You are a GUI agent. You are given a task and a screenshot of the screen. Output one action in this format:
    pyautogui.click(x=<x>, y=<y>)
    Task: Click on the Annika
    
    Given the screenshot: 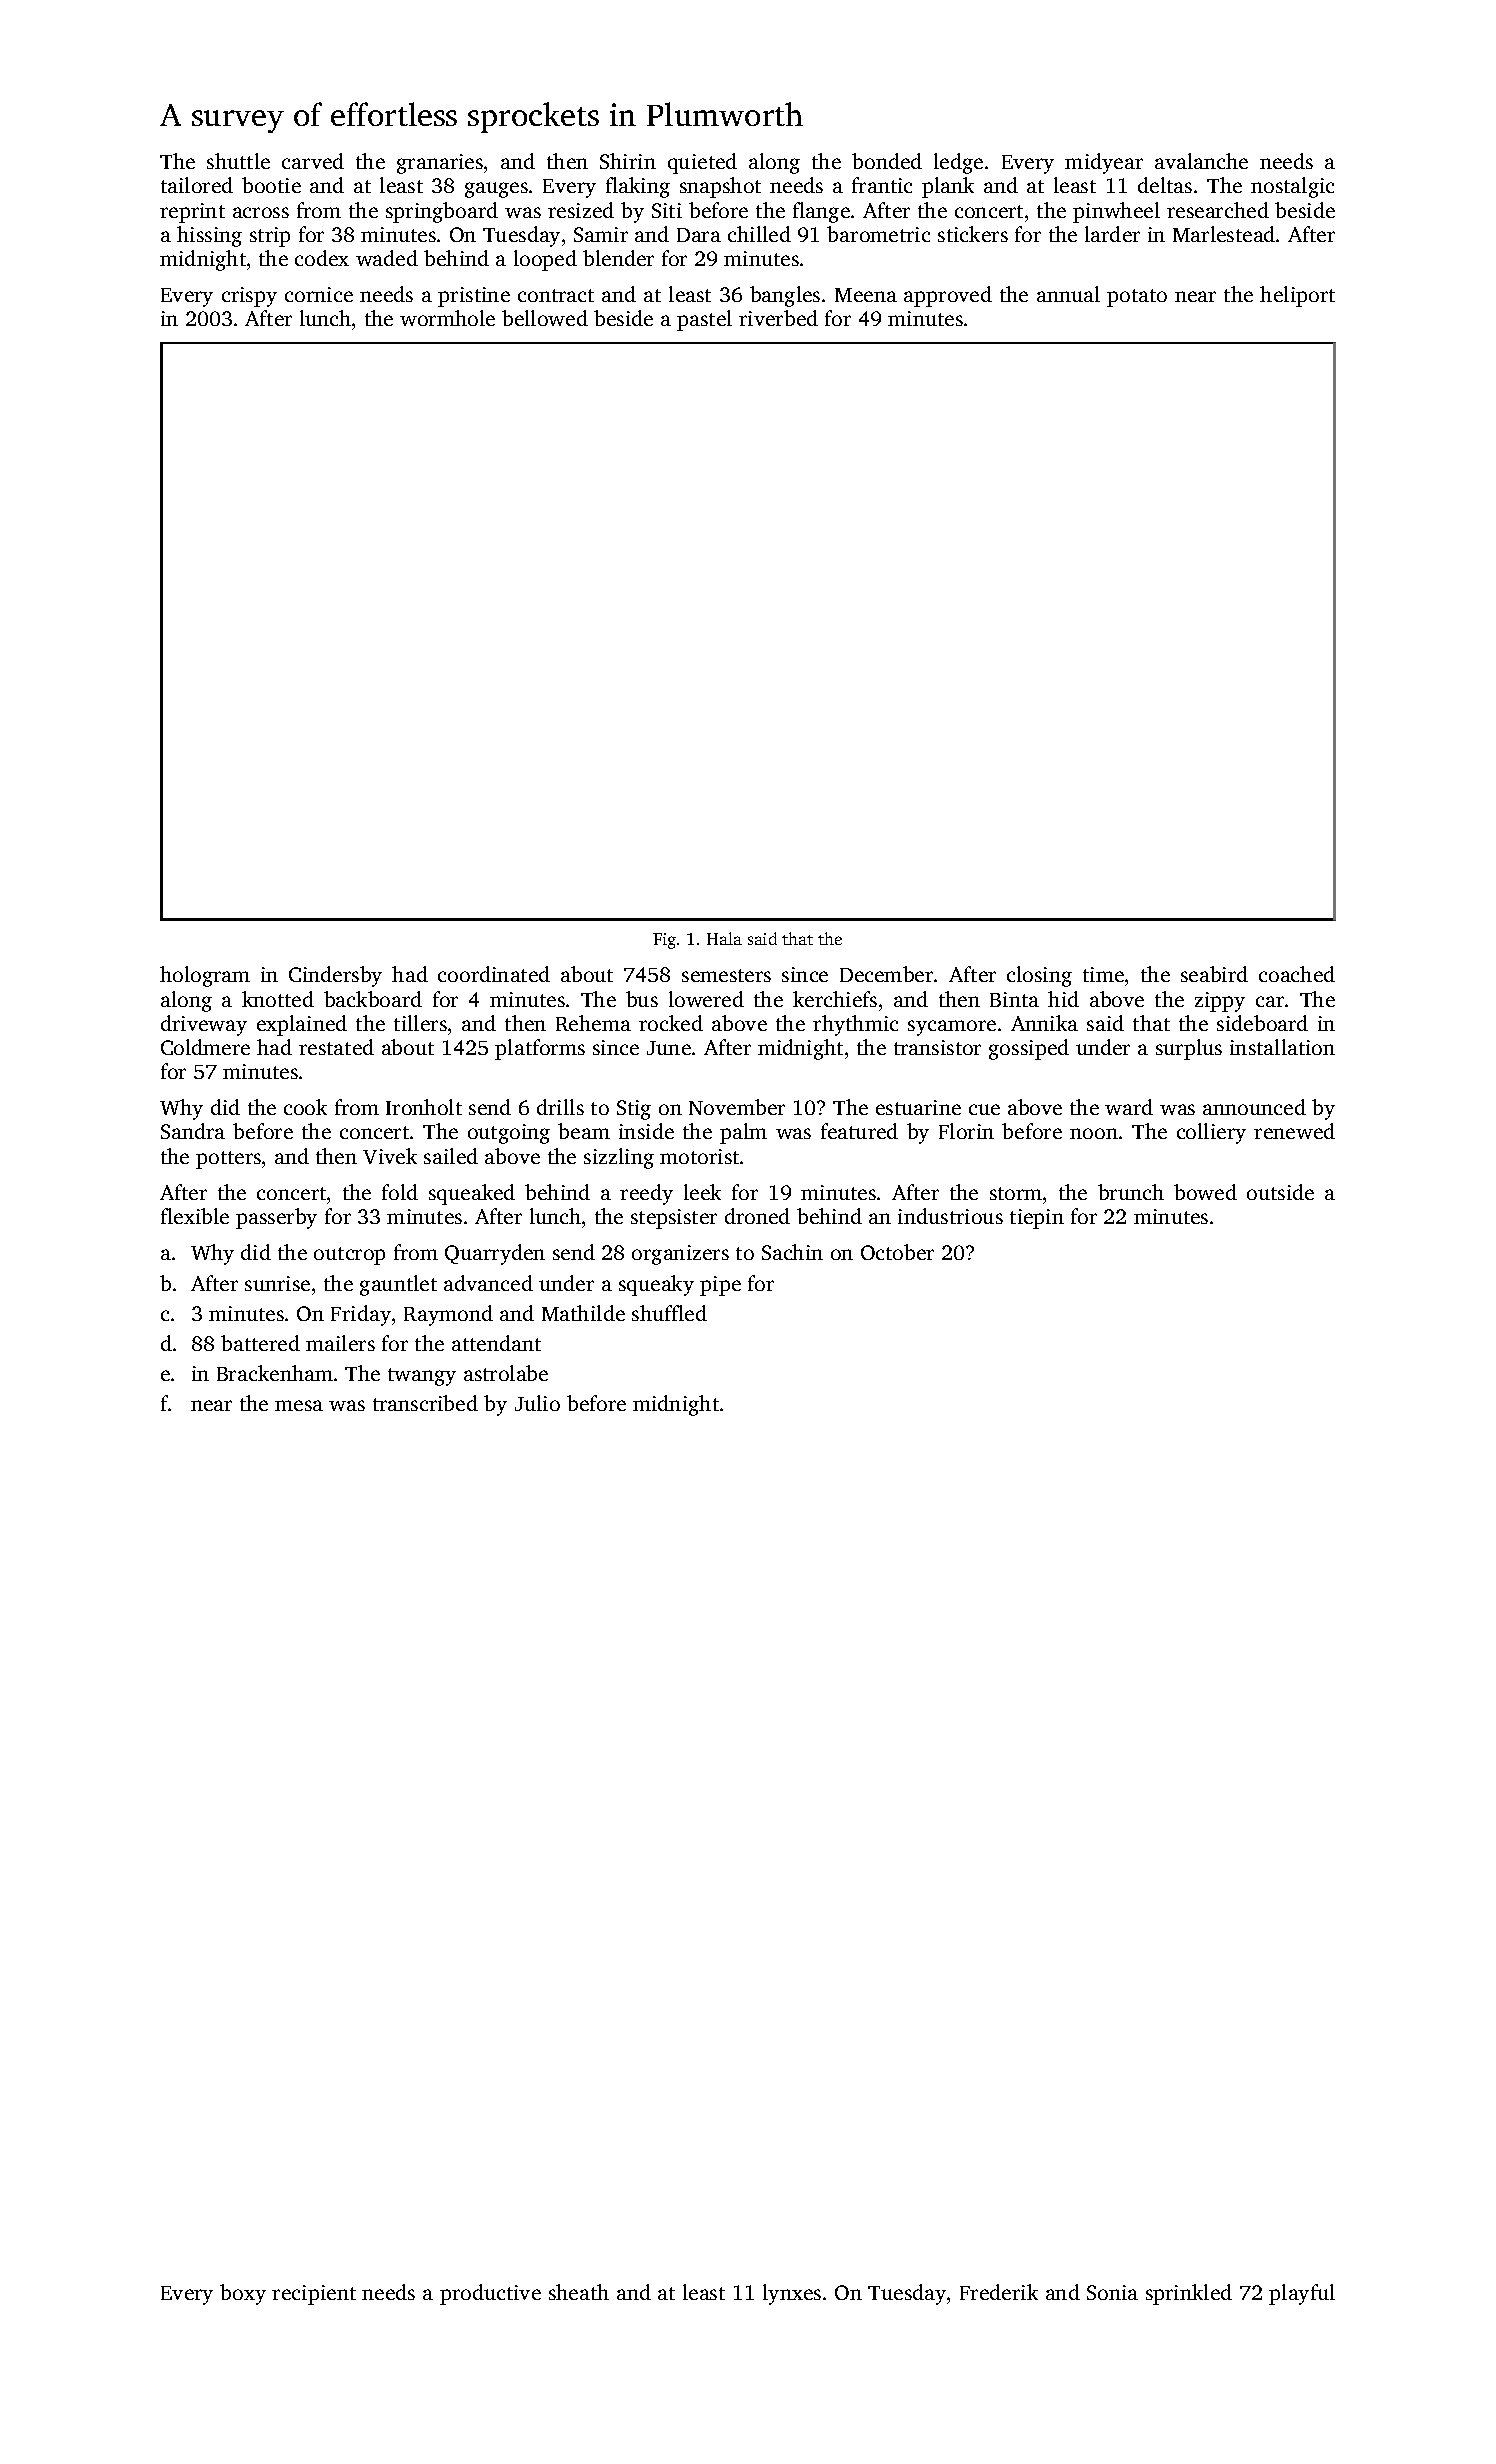 What is the action you would take?
    pyautogui.click(x=1044, y=1023)
